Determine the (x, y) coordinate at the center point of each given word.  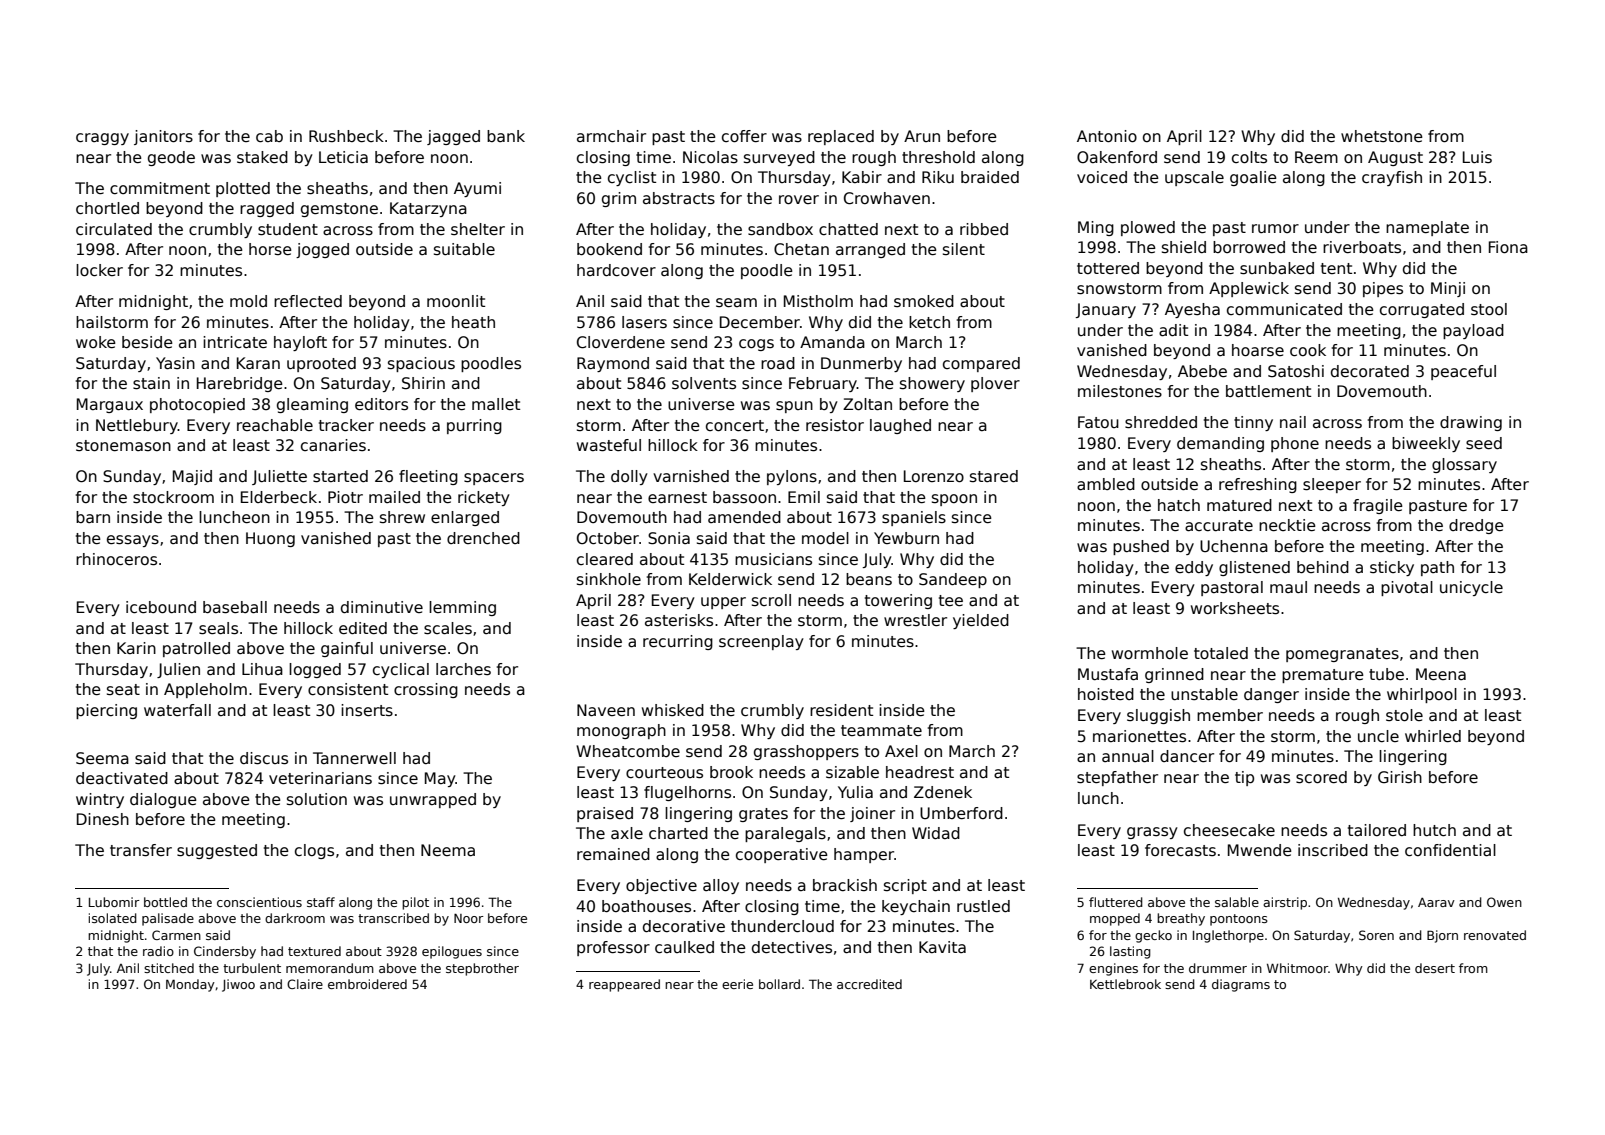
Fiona (1508, 247)
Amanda (832, 342)
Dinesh (103, 819)
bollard (779, 984)
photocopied (197, 405)
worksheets (1235, 608)
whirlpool (1422, 695)
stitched (169, 968)
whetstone (1382, 136)
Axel (901, 751)
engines (1113, 969)
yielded (981, 621)
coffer (744, 136)
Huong (270, 539)
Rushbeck (346, 136)
